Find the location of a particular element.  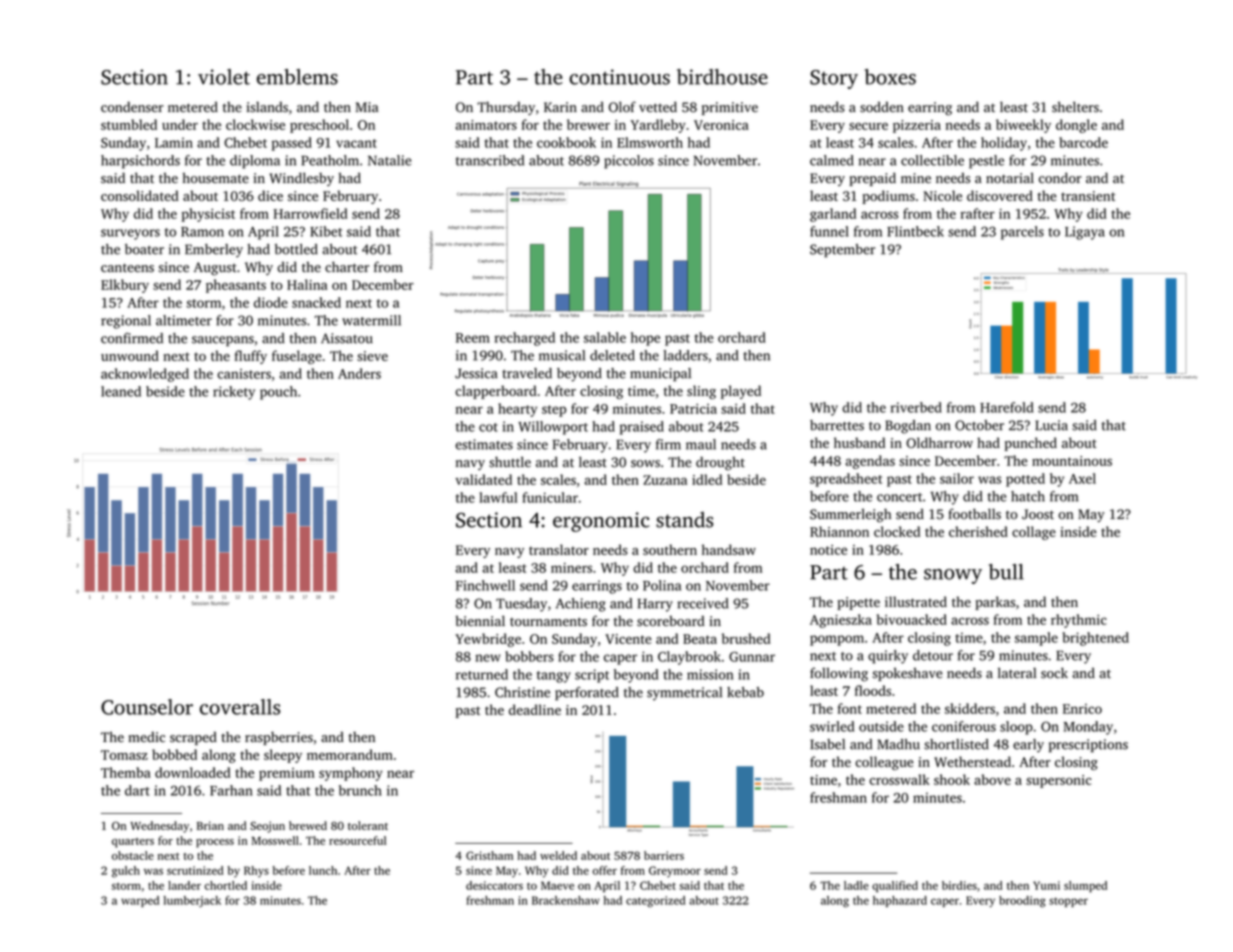

lumberjack is located at coordinates (192, 901).
